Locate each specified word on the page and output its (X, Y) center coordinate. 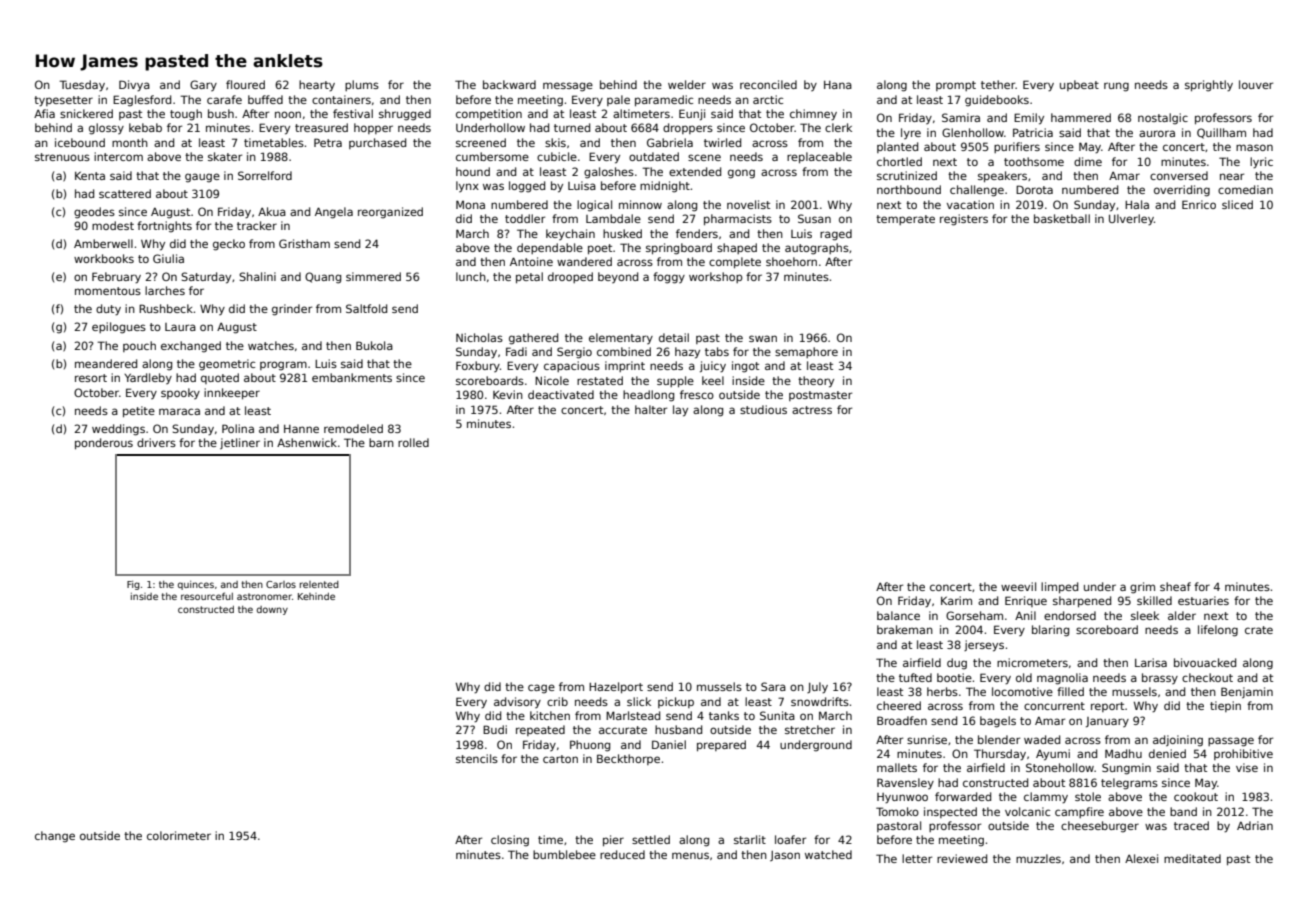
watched (828, 854)
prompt (956, 86)
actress (812, 410)
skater (225, 156)
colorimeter (179, 835)
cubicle (557, 156)
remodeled (353, 428)
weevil (1018, 586)
